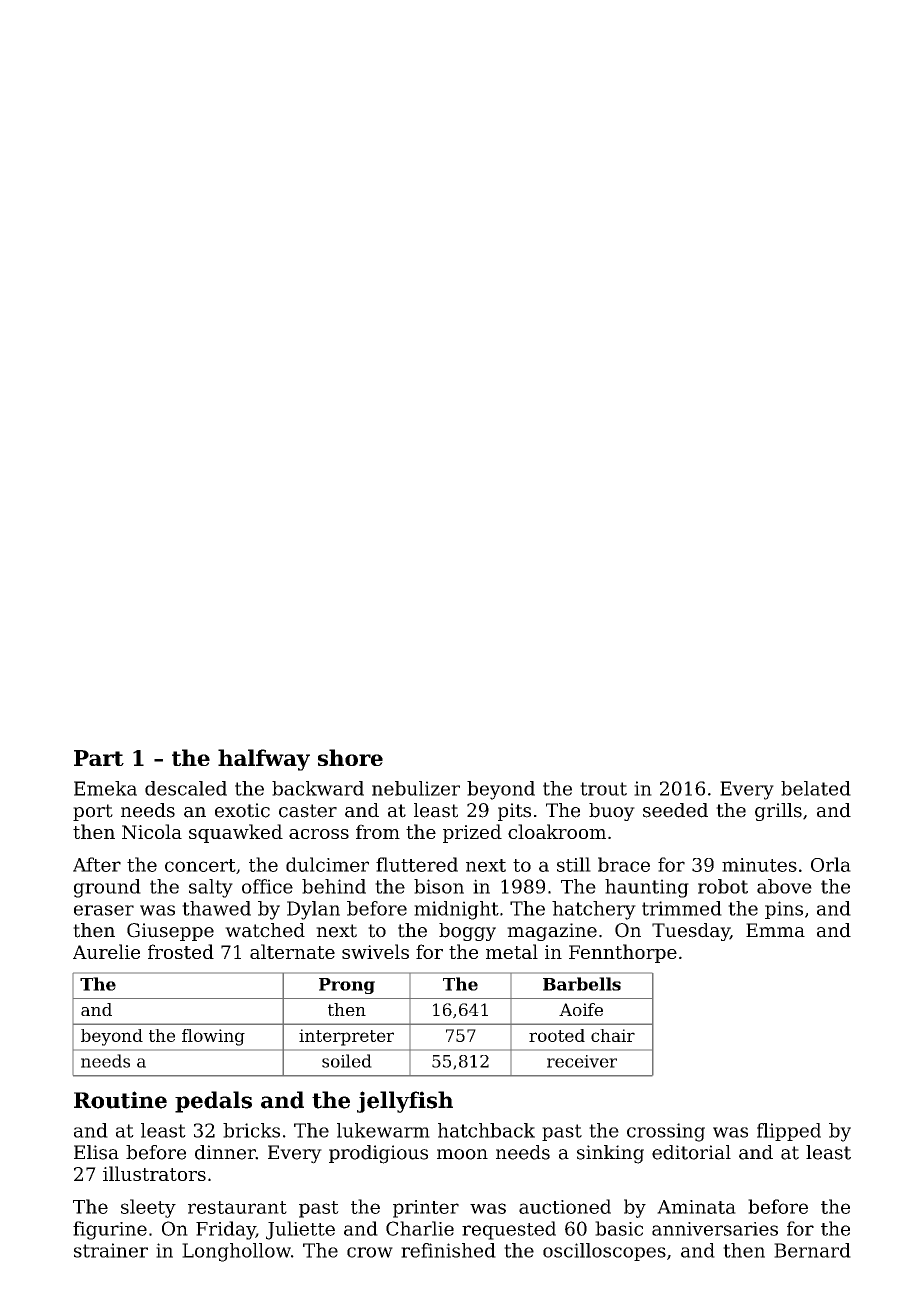 The image size is (924, 1308). Describe the element at coordinates (213, 1037) in the document. I see `flowing` at that location.
